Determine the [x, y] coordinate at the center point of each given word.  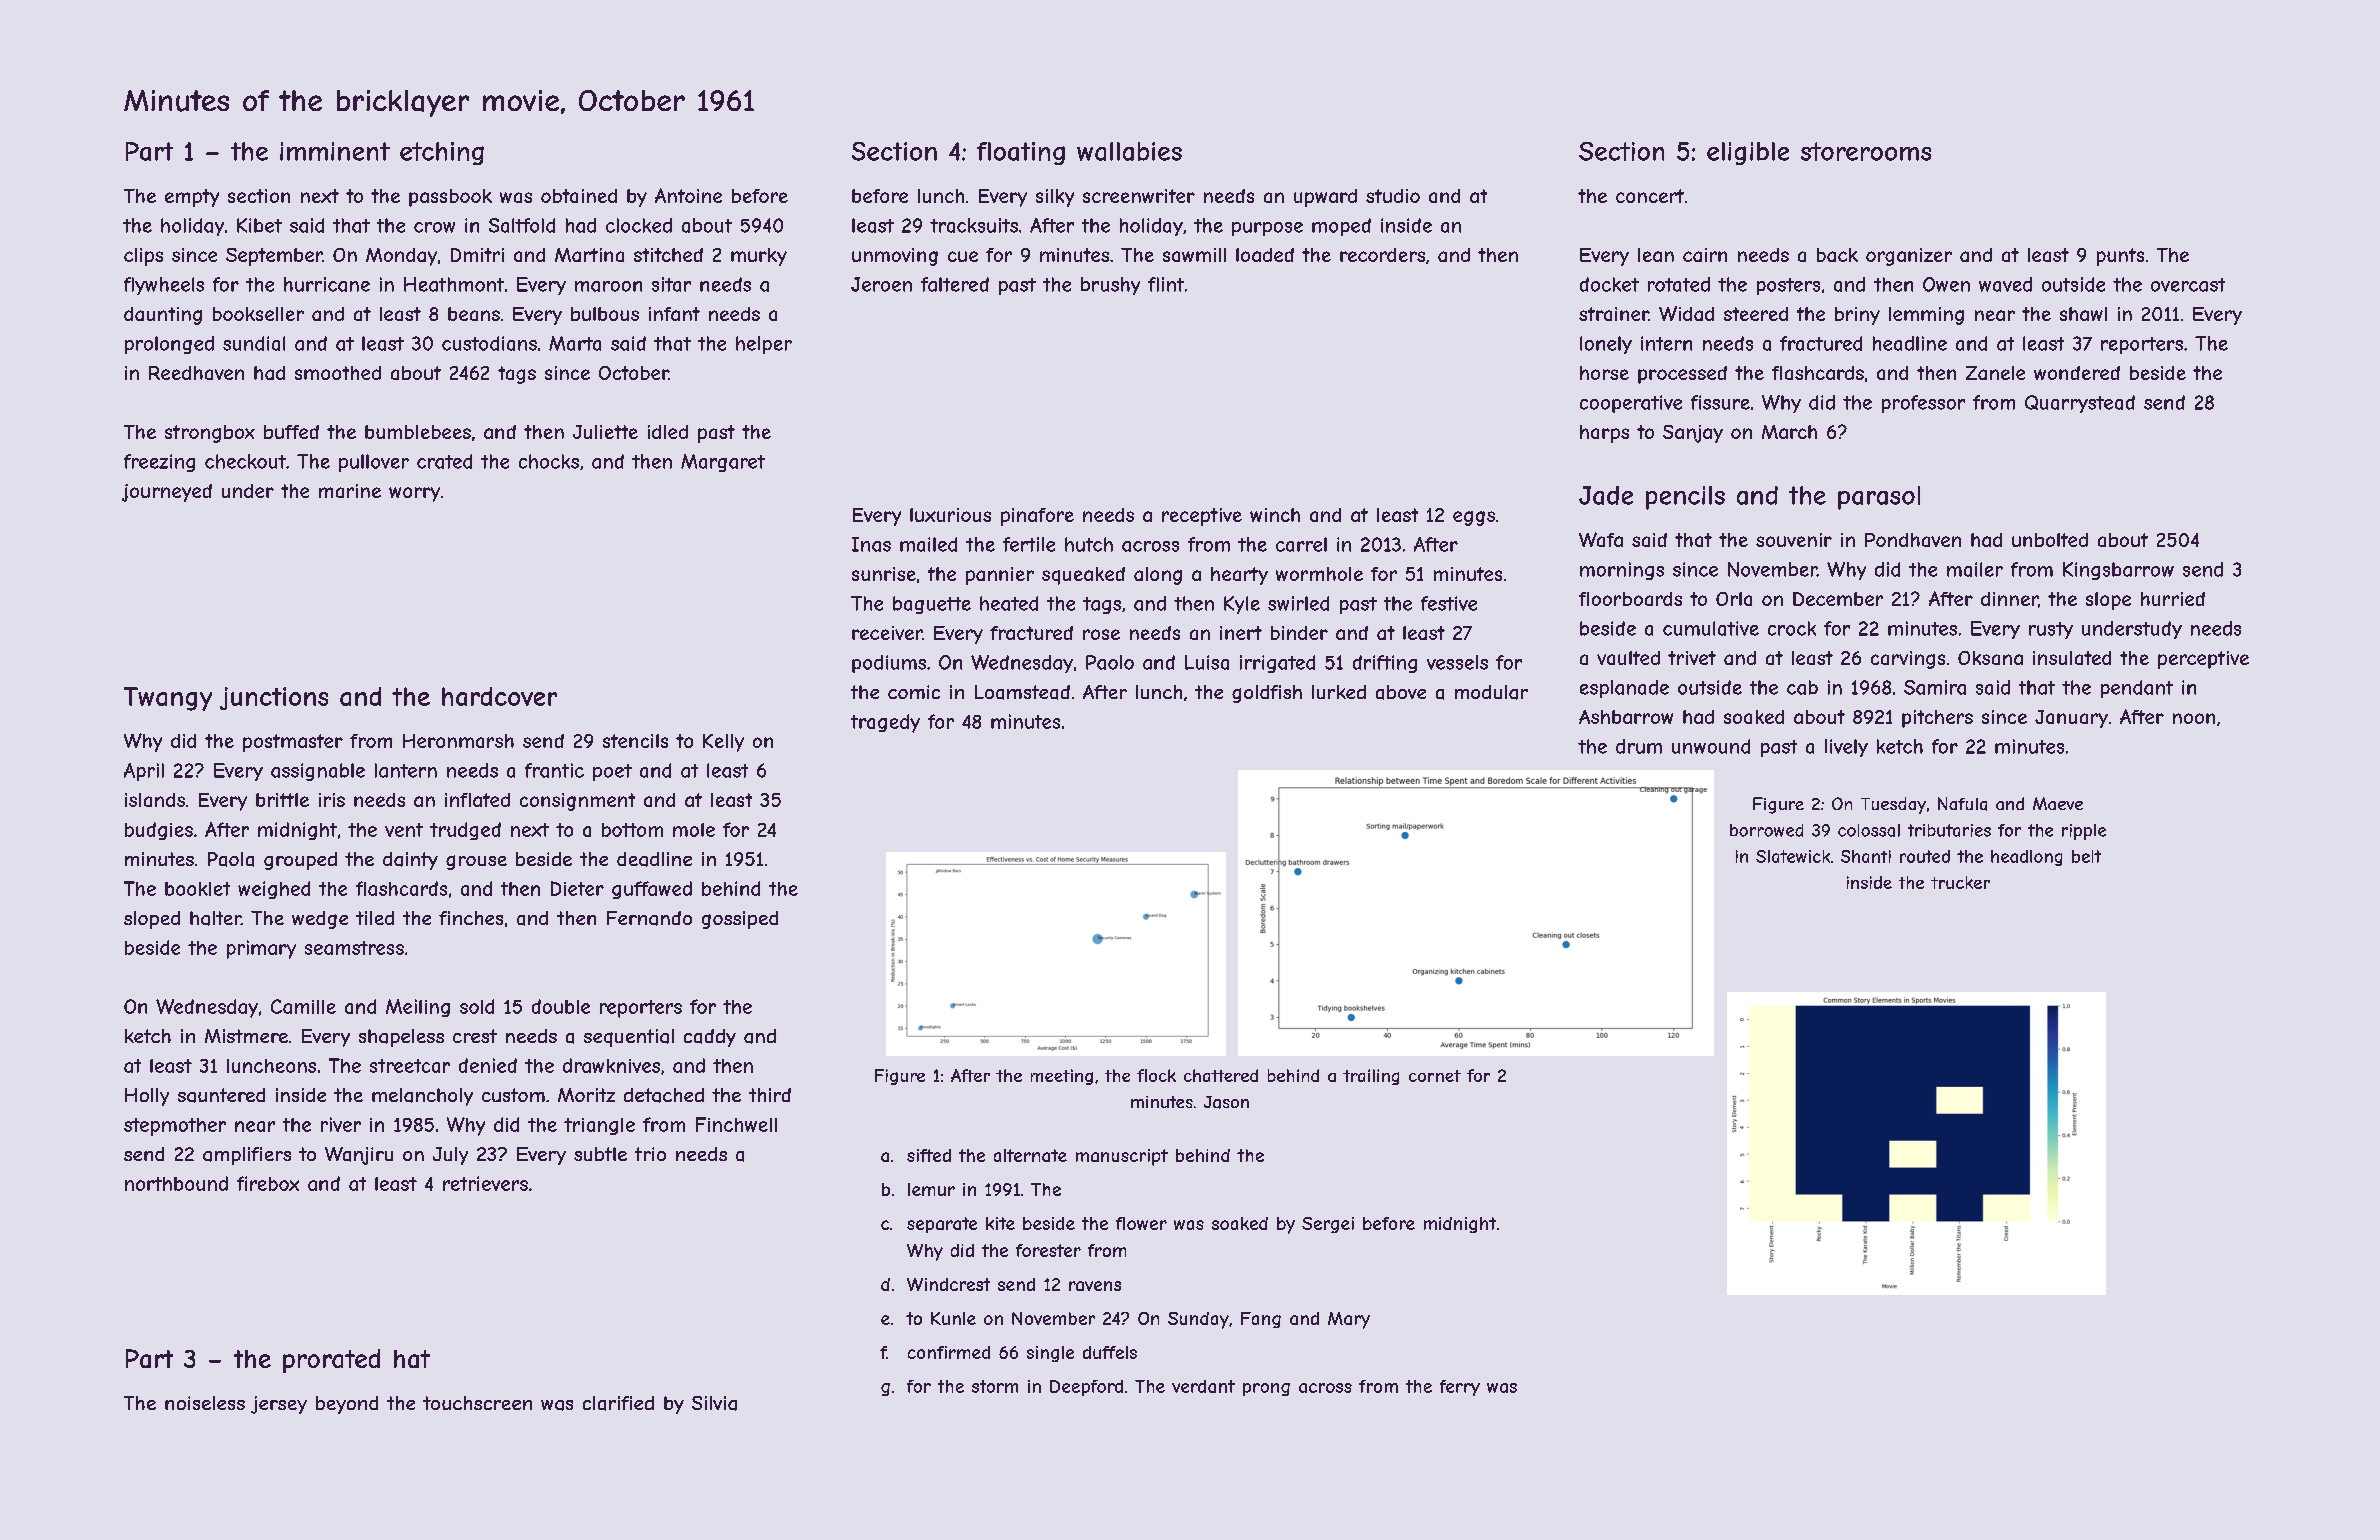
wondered [2077, 373]
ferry [1460, 1388]
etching [442, 153]
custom [513, 1095]
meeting [1062, 1077]
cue [963, 256]
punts [2120, 257]
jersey [279, 1405]
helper [764, 345]
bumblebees [418, 432]
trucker [1960, 882]
